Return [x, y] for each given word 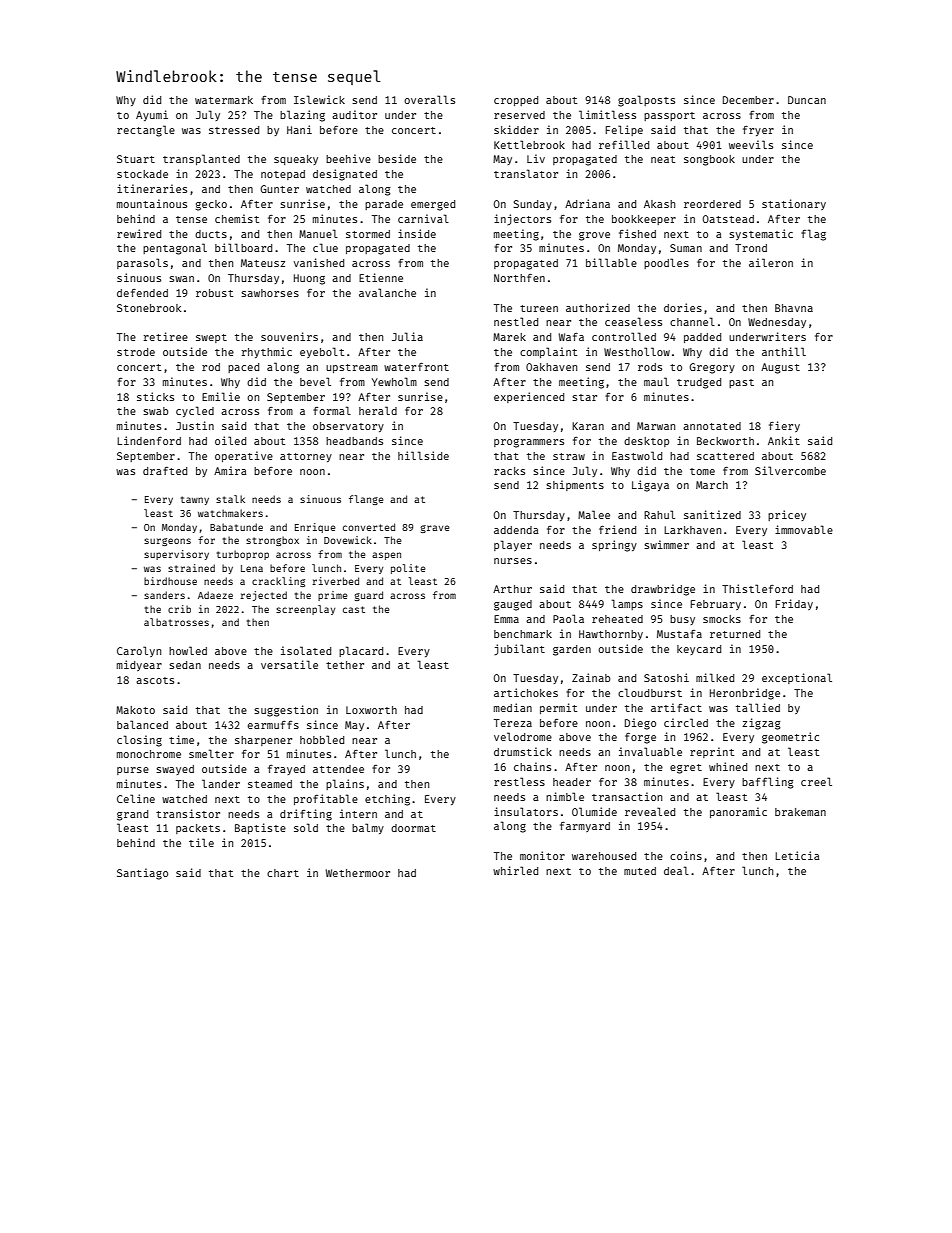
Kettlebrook [529, 144]
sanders [164, 595]
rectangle [146, 131]
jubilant [519, 649]
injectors [522, 219]
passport [669, 116]
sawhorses [270, 293]
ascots [155, 680]
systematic [761, 234]
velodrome [523, 736]
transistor [188, 813]
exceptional [797, 678]
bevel [315, 381]
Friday [794, 604]
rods [650, 367]
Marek [509, 337]
